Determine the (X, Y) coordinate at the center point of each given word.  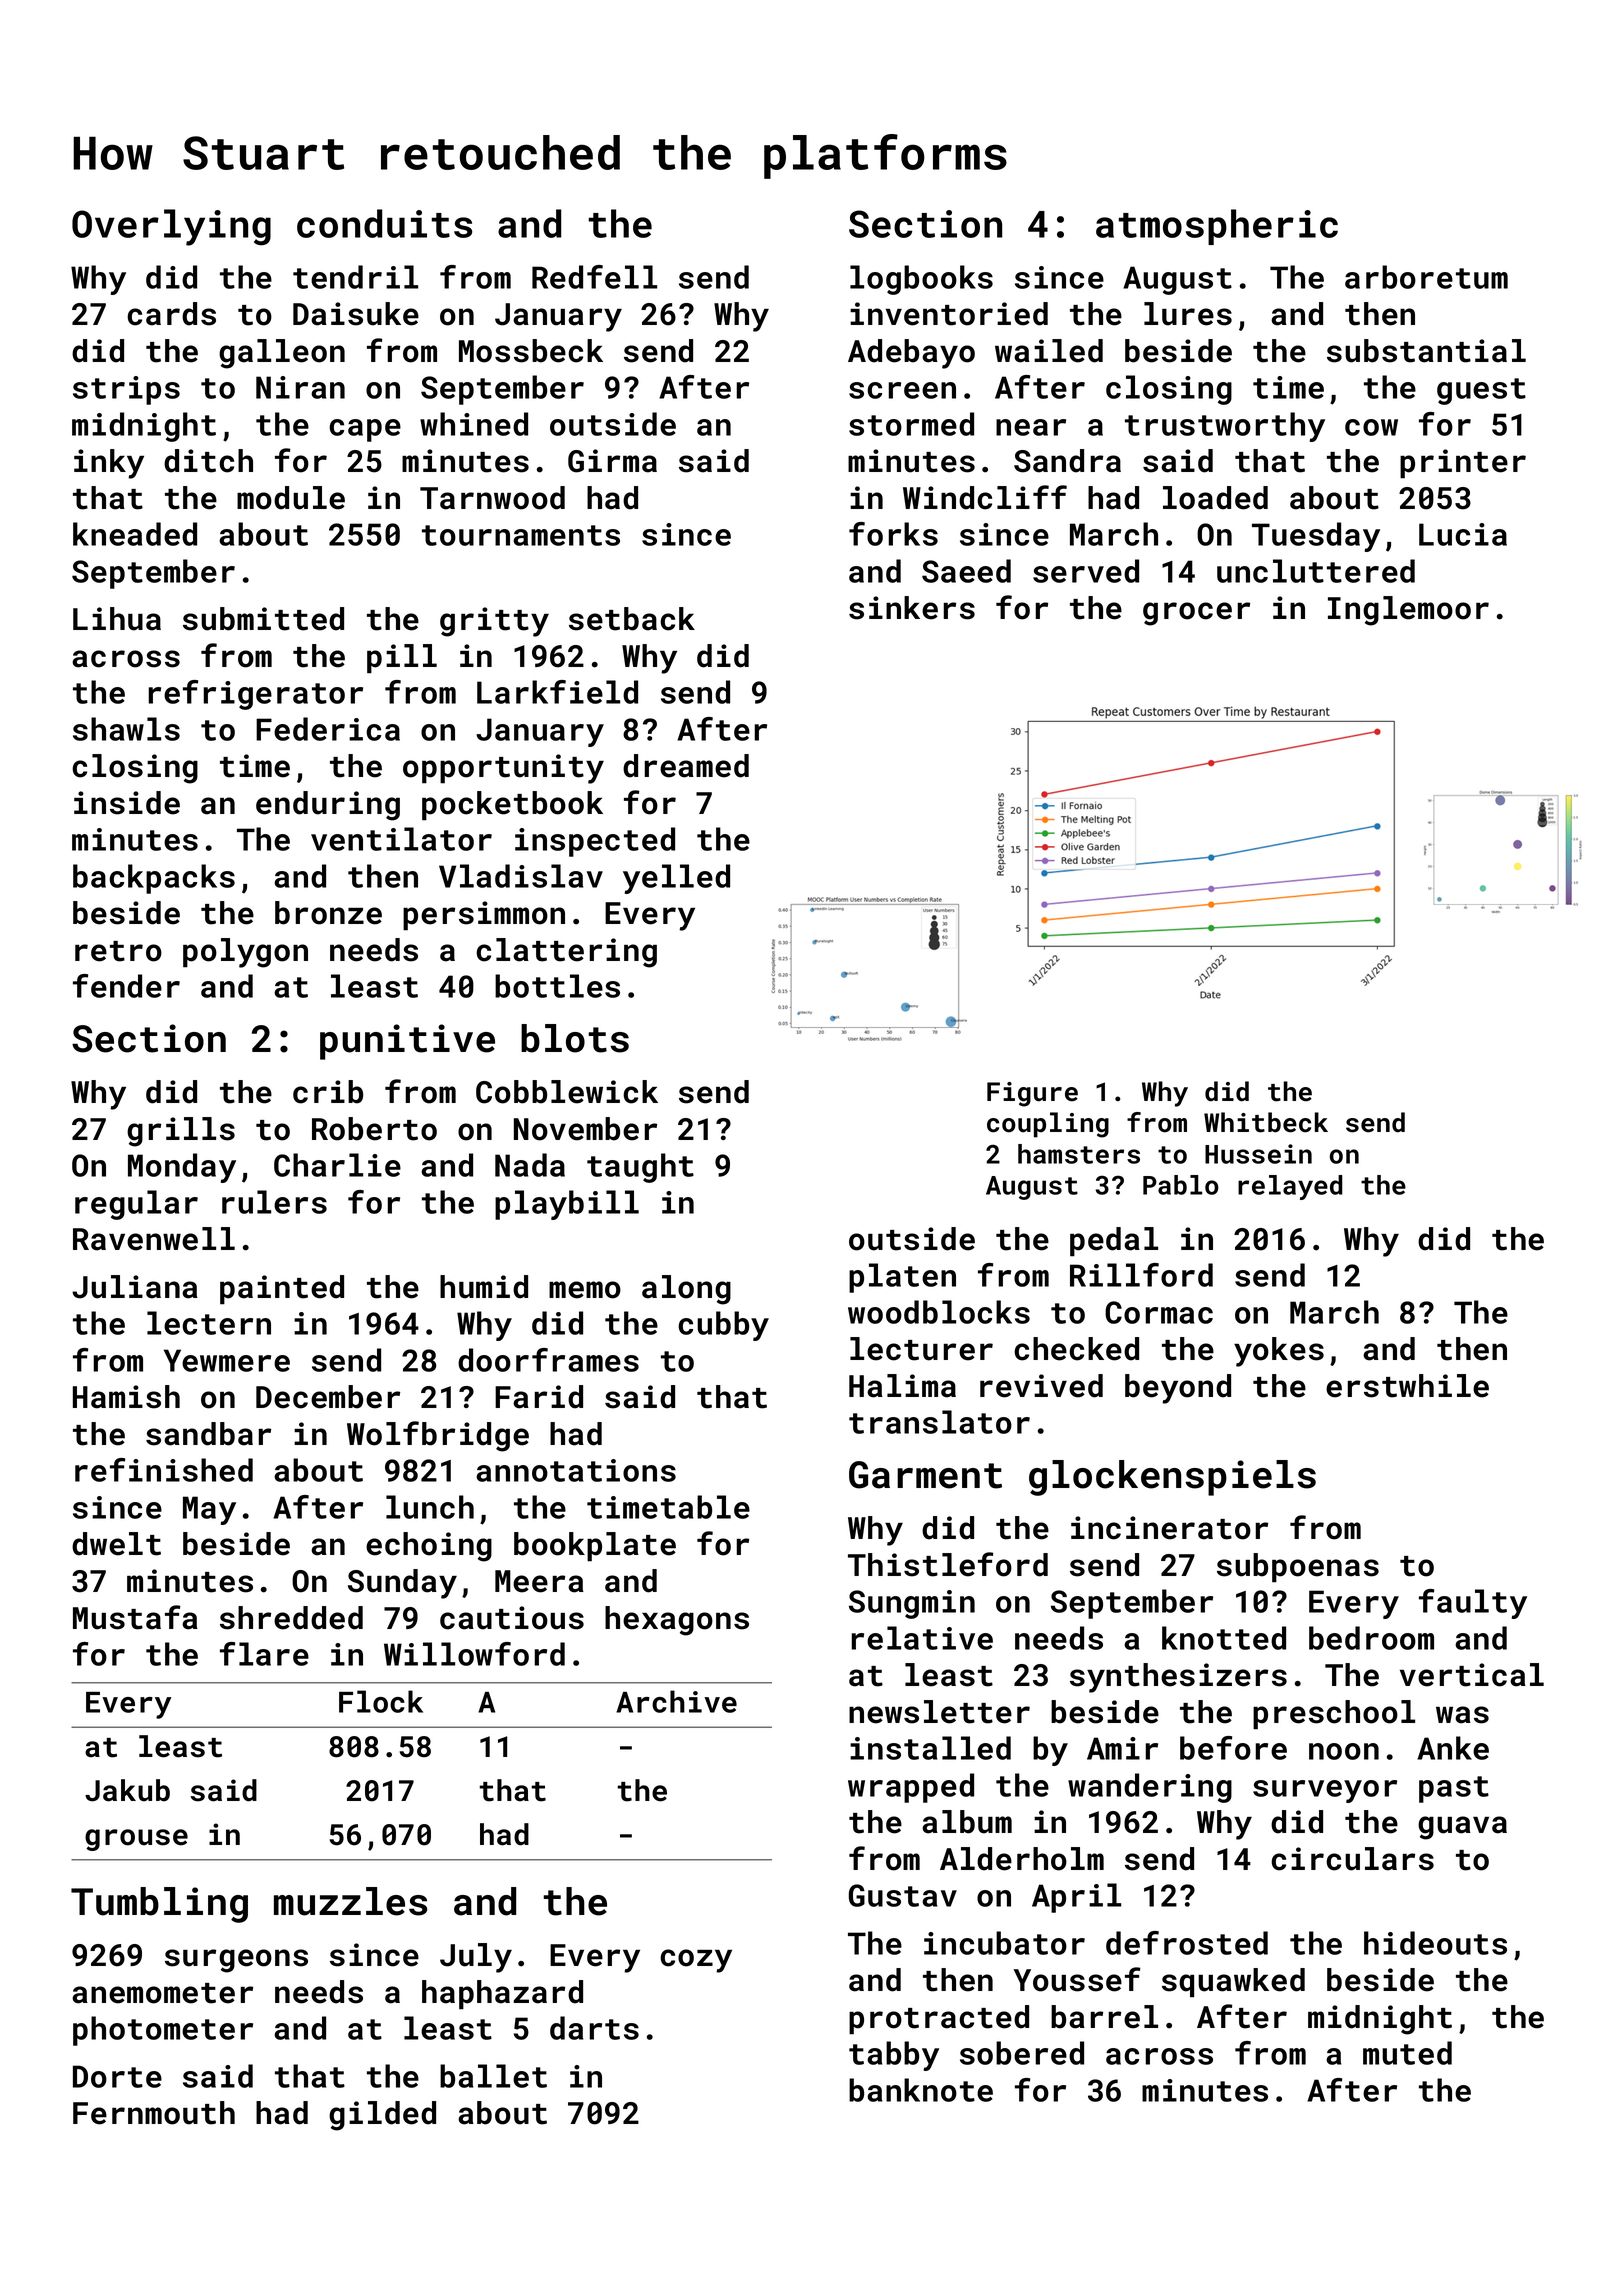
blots (575, 1038)
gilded (382, 2116)
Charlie (337, 1165)
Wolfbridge (438, 1436)
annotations (576, 1470)
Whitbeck (1266, 1122)
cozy (696, 1961)
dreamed (686, 766)
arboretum (1426, 277)
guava (1462, 1828)
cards (171, 314)
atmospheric (1217, 227)
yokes (1279, 1352)
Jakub (127, 1790)
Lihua (117, 619)
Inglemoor (1408, 611)
